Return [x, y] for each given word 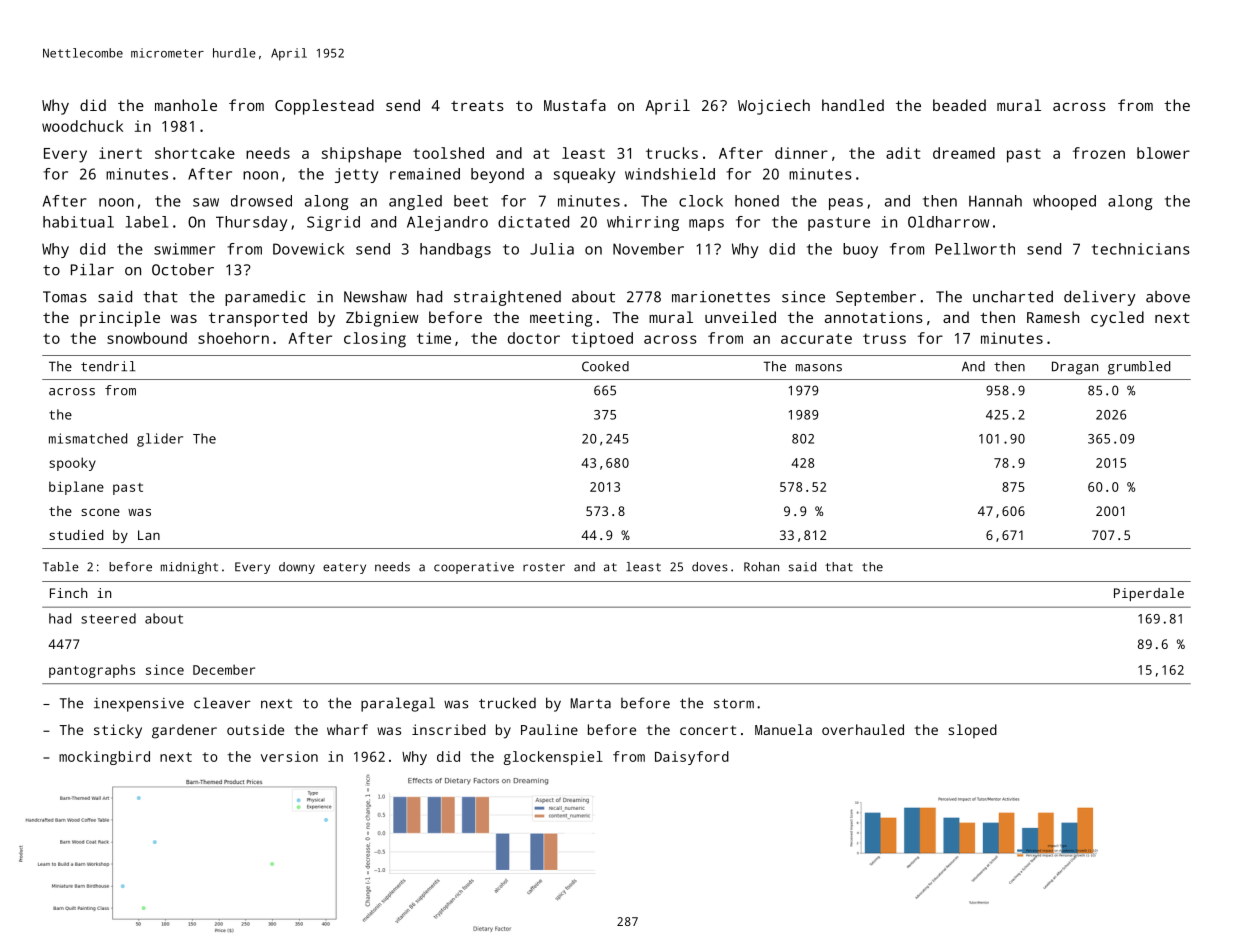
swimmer [184, 249]
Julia [552, 249]
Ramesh [1053, 317]
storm [734, 704]
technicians [1141, 249]
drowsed [261, 201]
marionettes [721, 297]
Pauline [549, 729]
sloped [972, 731]
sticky [118, 731]
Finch [68, 593]
